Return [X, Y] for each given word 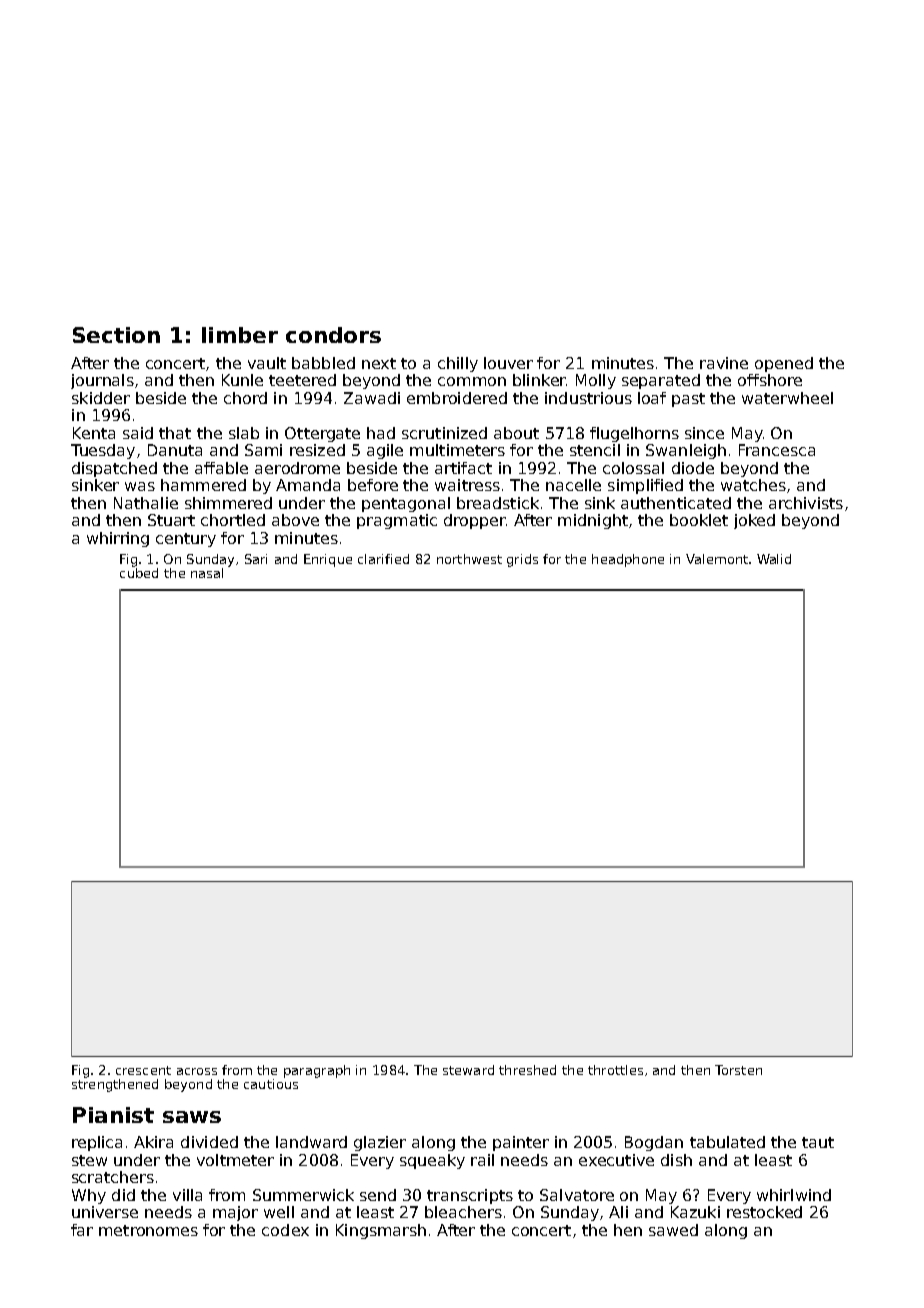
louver [508, 363]
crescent [143, 1070]
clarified [383, 559]
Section [116, 335]
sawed [673, 1230]
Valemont [717, 559]
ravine [724, 363]
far [82, 1230]
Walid [774, 559]
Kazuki [695, 1212]
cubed [139, 573]
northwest [469, 559]
